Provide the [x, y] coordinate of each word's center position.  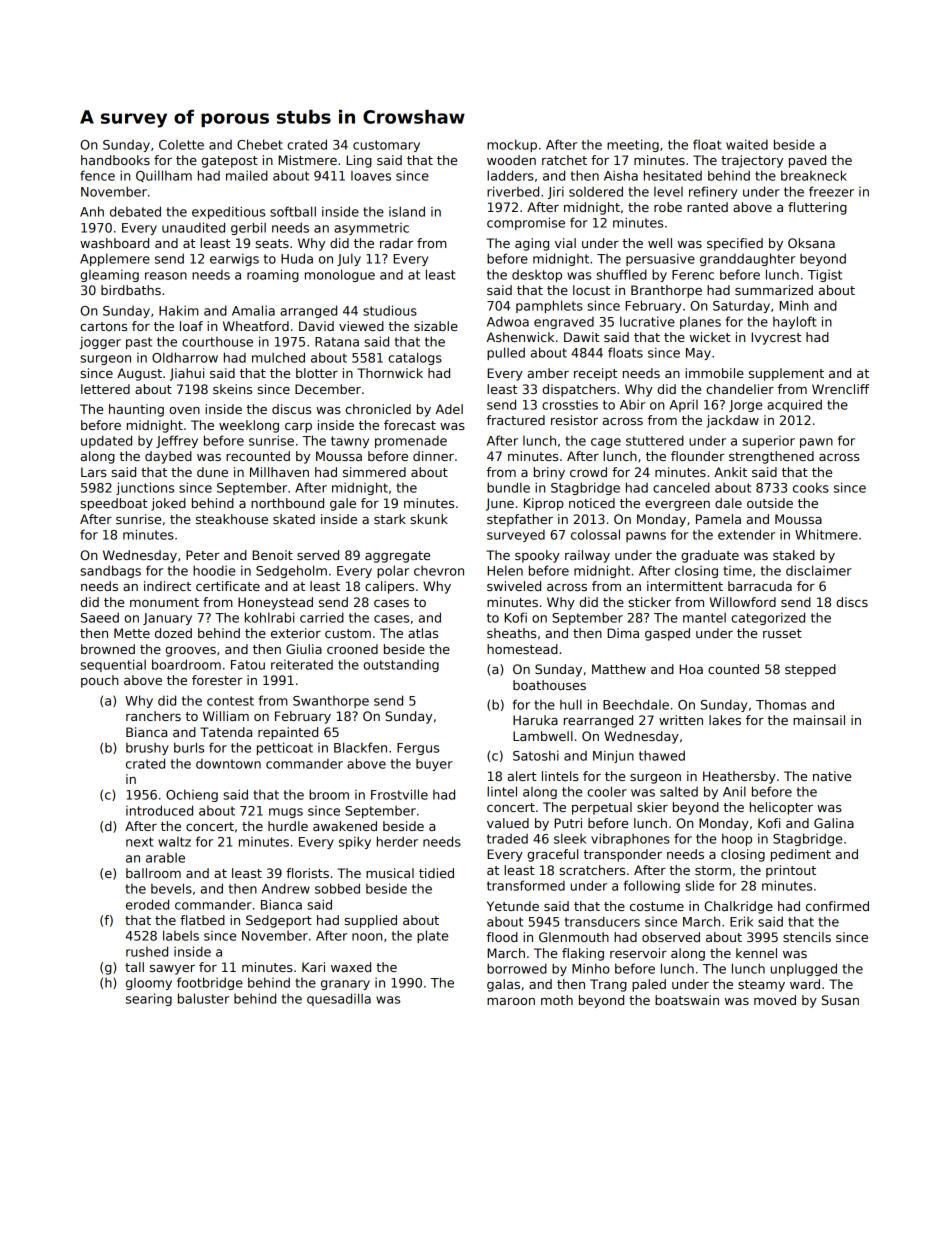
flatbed [202, 920]
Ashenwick [520, 337]
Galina [834, 823]
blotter [317, 373]
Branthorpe [666, 291]
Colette [181, 145]
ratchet [564, 160]
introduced [159, 810]
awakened [345, 826]
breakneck [814, 175]
